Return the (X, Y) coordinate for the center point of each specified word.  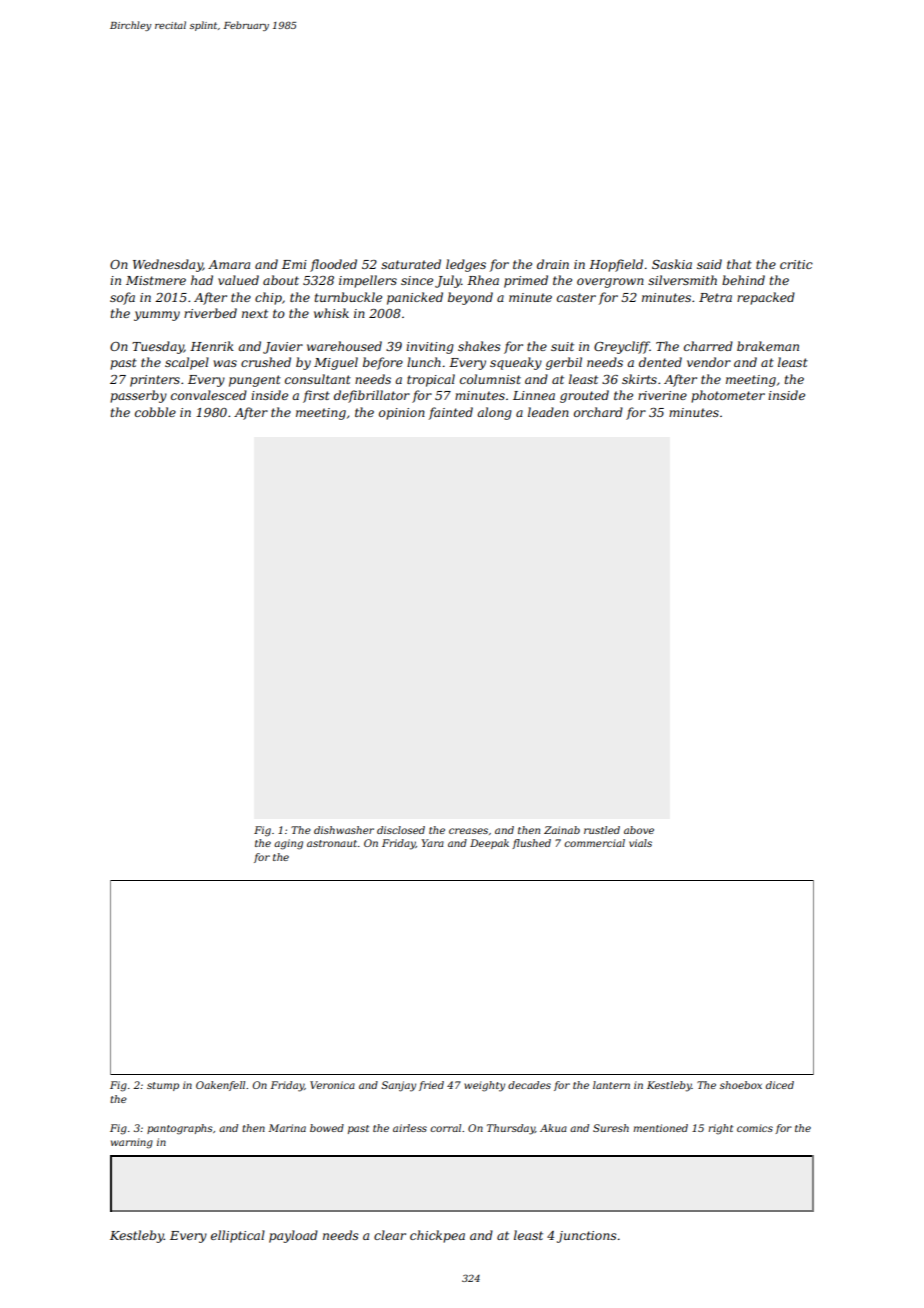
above (639, 830)
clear (390, 1235)
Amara (229, 264)
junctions (587, 1237)
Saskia (672, 264)
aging (288, 844)
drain (553, 264)
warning (132, 1143)
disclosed (401, 830)
